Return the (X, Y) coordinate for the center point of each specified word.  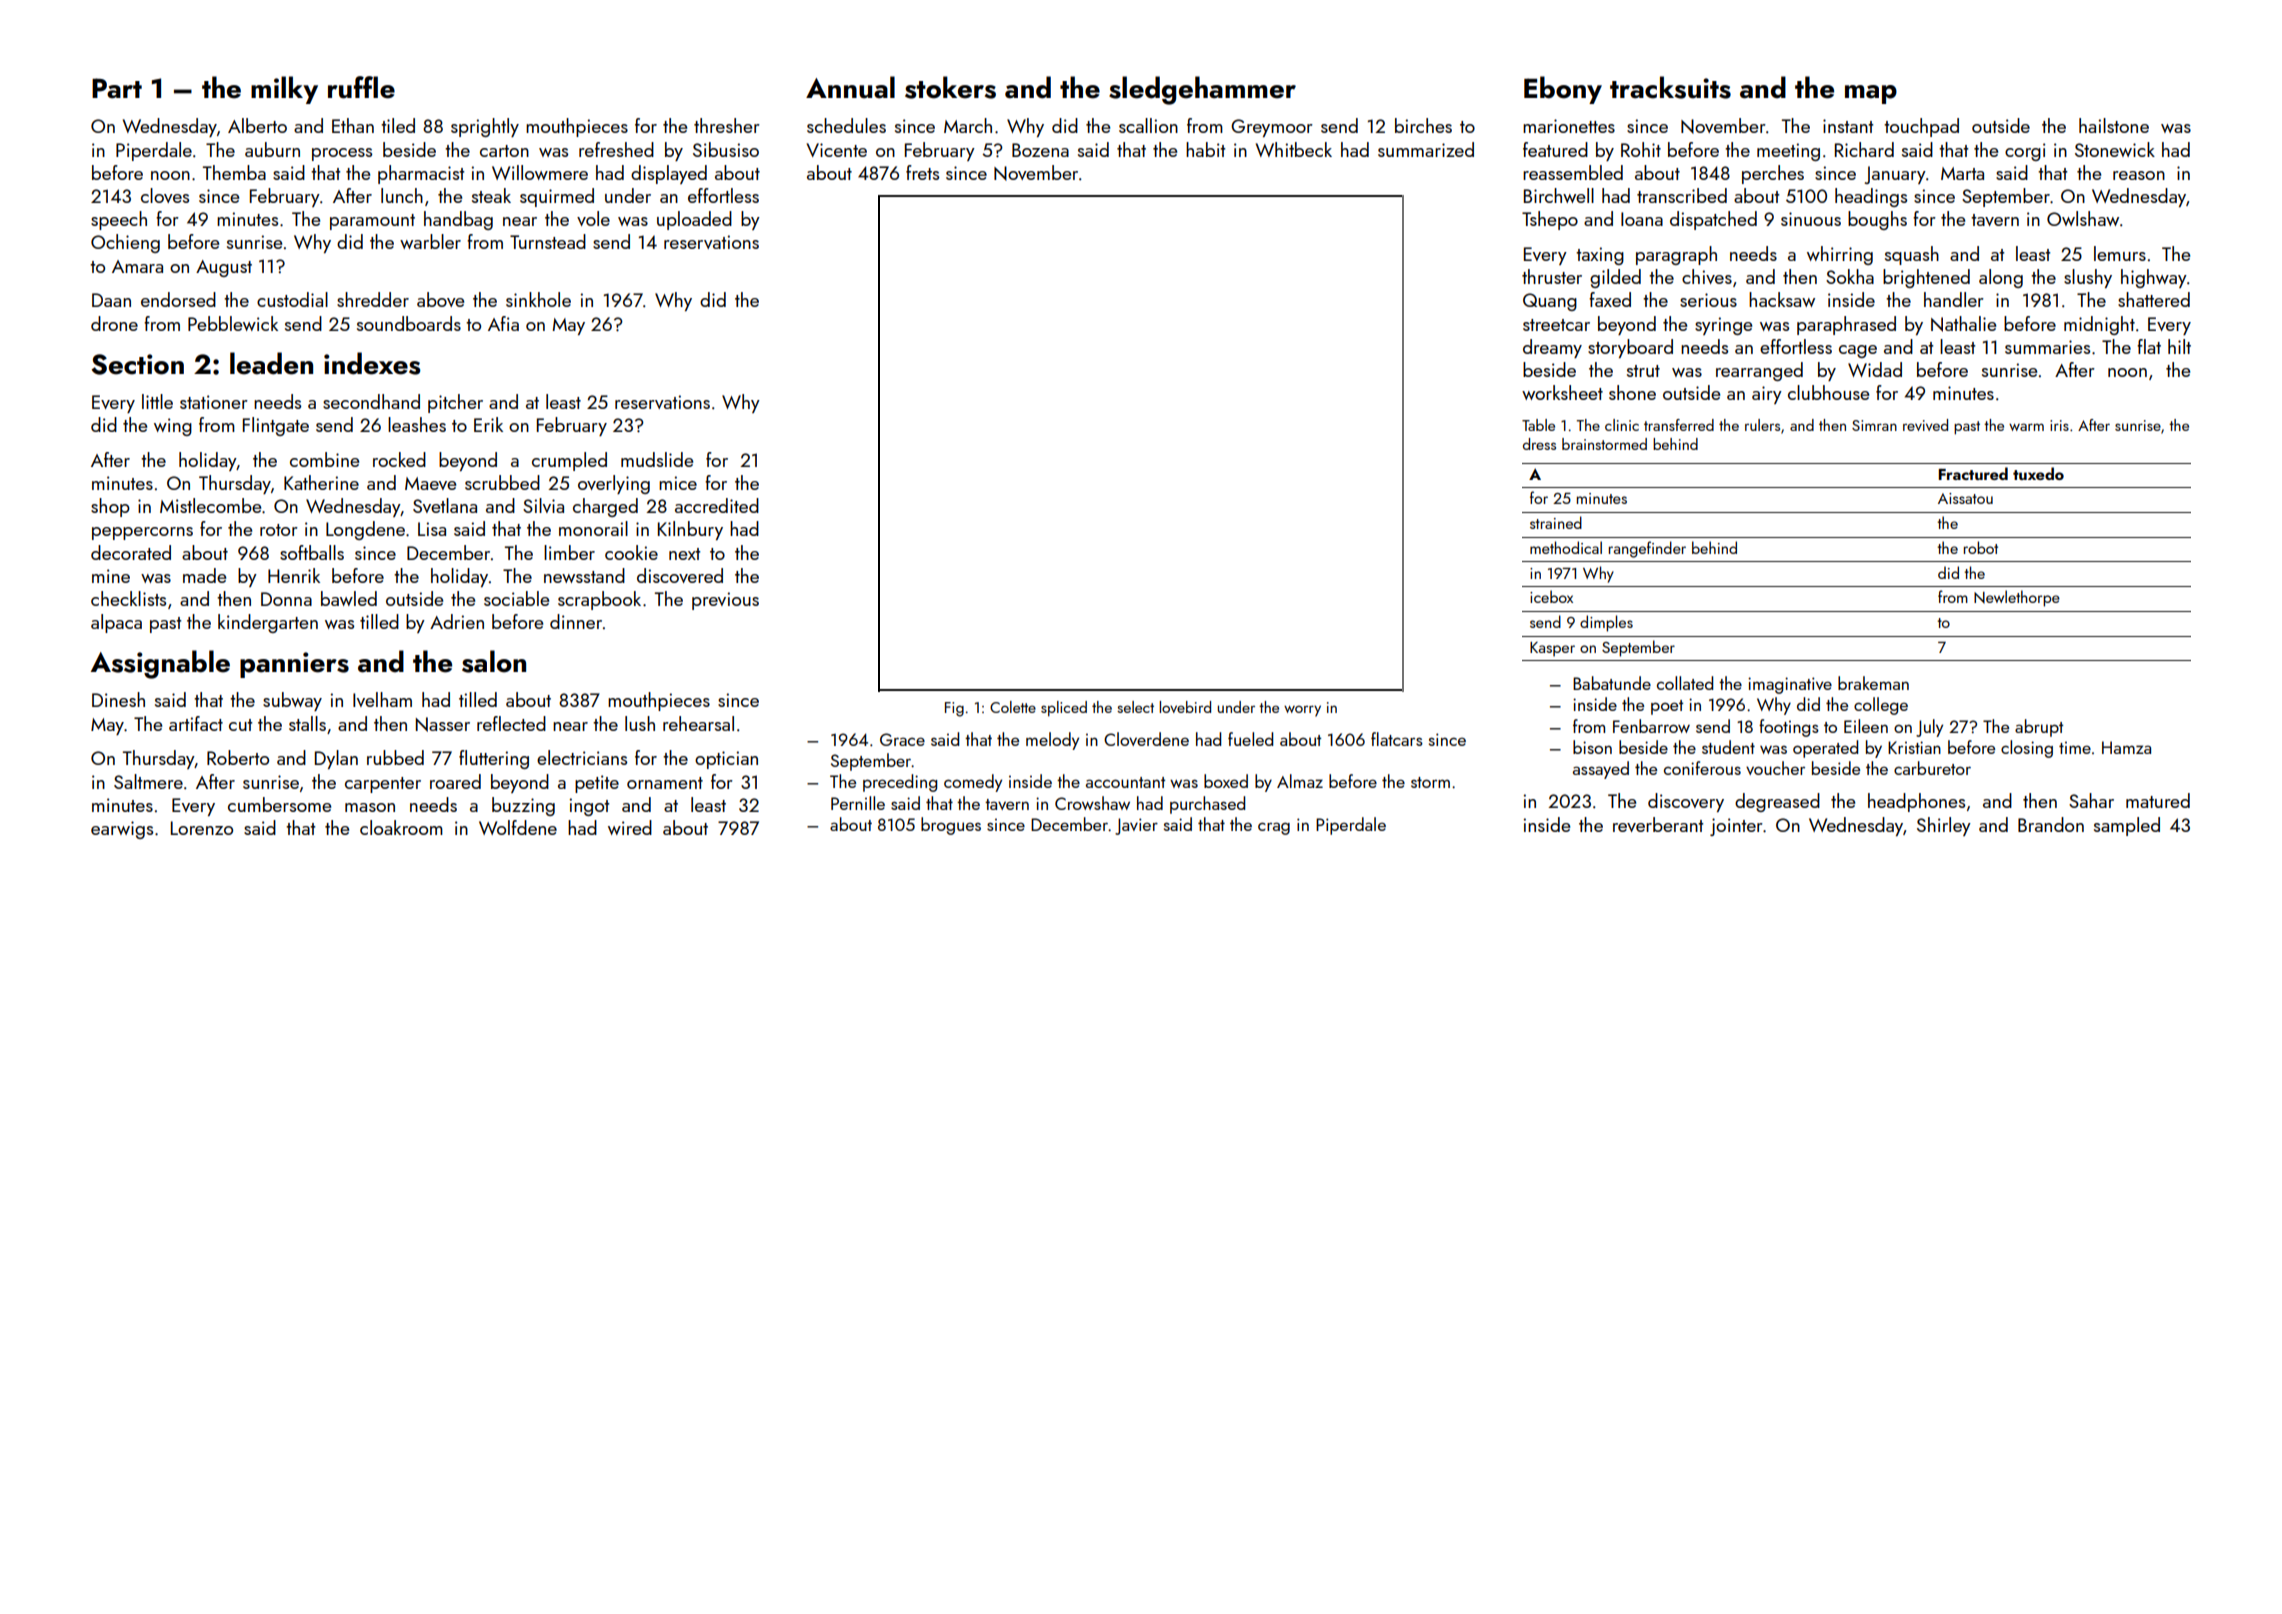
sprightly (485, 127)
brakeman (1873, 683)
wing (173, 427)
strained (1556, 522)
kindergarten (268, 623)
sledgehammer (1202, 90)
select (1135, 707)
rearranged (1759, 371)
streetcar (1556, 325)
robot (1981, 547)
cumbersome (279, 804)
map (1871, 94)
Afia (503, 323)
